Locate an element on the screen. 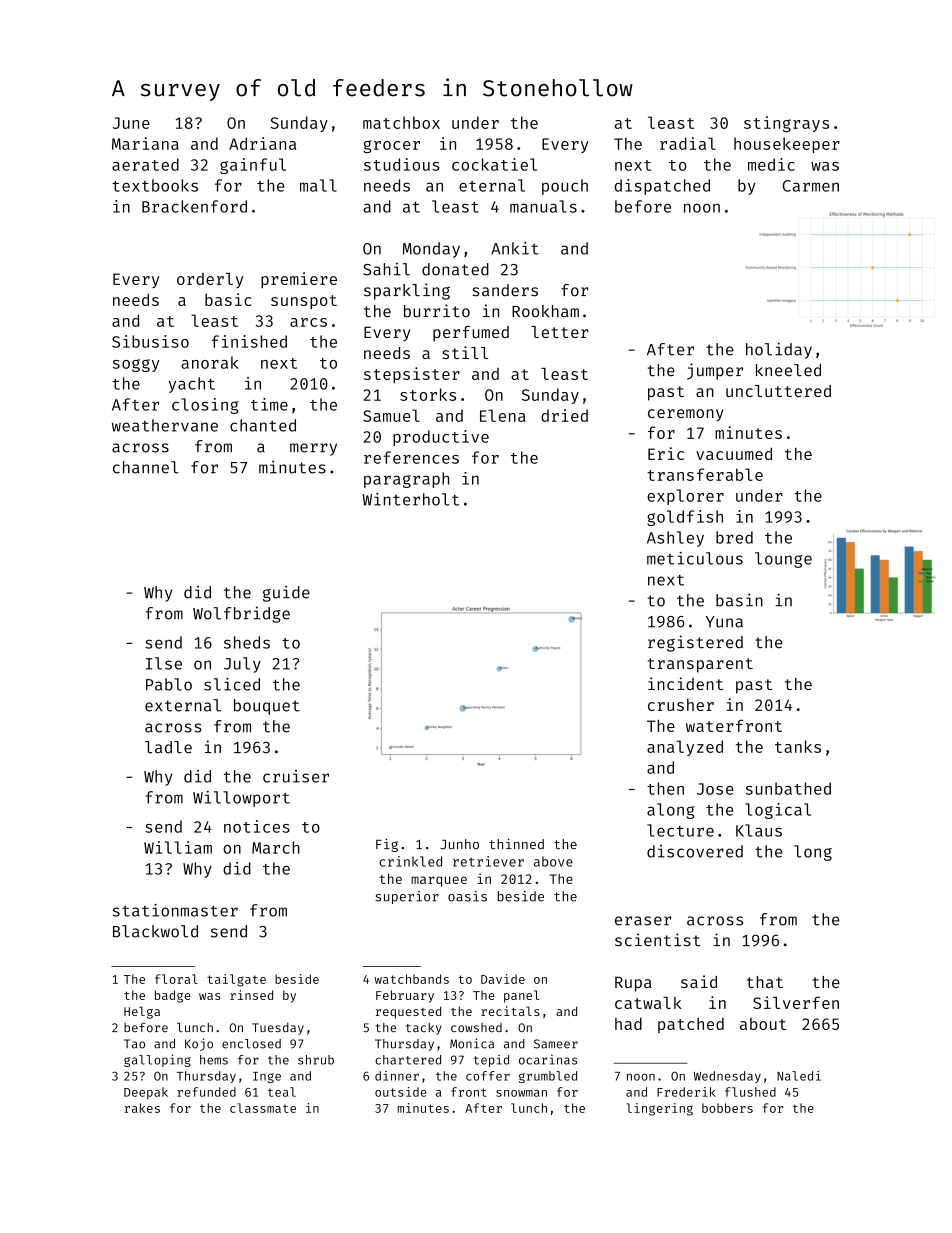 The height and width of the screenshot is (1233, 952). still is located at coordinates (465, 352).
